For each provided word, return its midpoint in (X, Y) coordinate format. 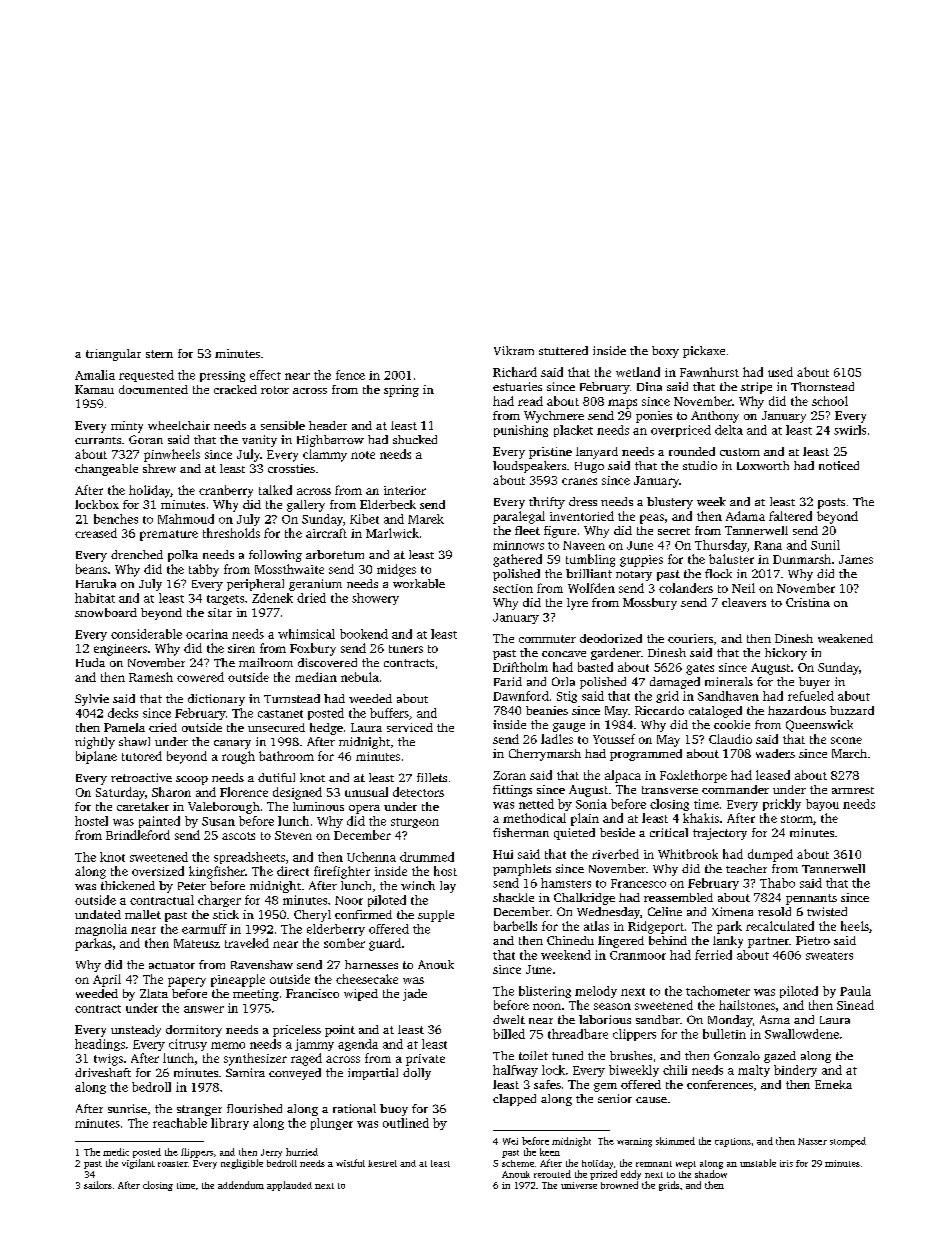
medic (116, 1152)
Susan (218, 821)
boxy (665, 352)
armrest (853, 790)
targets (225, 600)
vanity (259, 441)
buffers (389, 713)
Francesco (638, 883)
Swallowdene (802, 1034)
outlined (406, 1123)
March (849, 753)
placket (573, 431)
